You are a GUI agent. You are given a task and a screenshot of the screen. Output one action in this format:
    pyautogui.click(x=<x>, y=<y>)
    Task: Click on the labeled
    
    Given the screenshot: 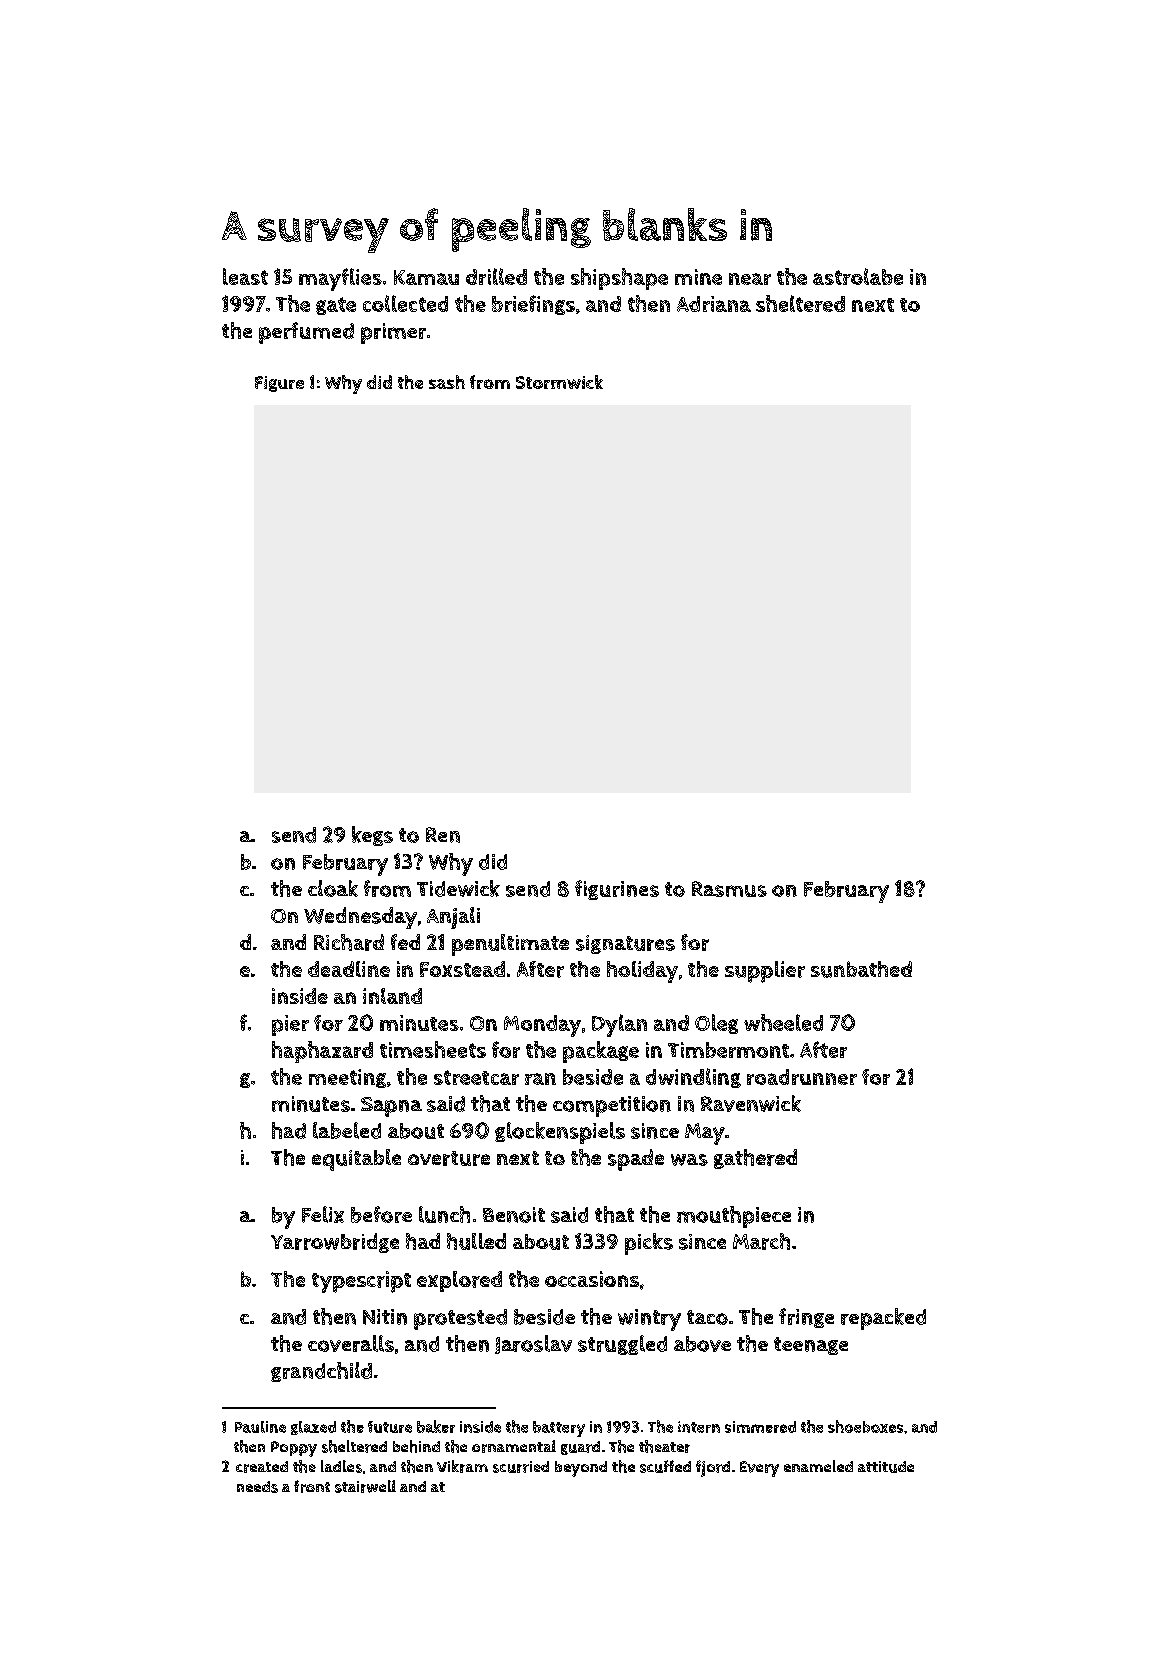 What is the action you would take?
    pyautogui.click(x=347, y=1130)
